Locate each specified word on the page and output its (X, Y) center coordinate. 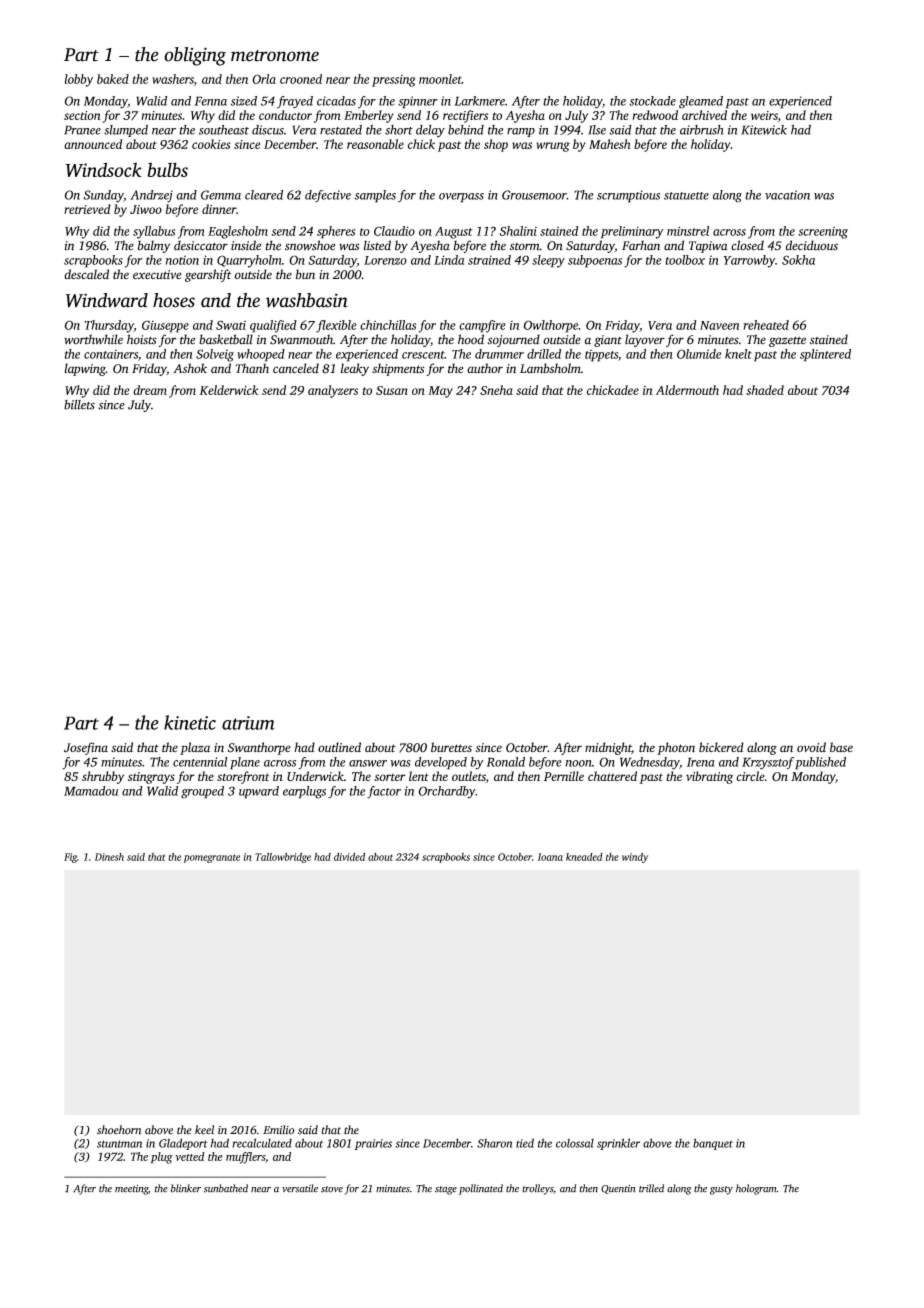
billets (79, 404)
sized (244, 101)
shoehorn (119, 1130)
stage (446, 1190)
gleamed (701, 102)
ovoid (811, 747)
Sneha (496, 390)
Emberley (369, 116)
